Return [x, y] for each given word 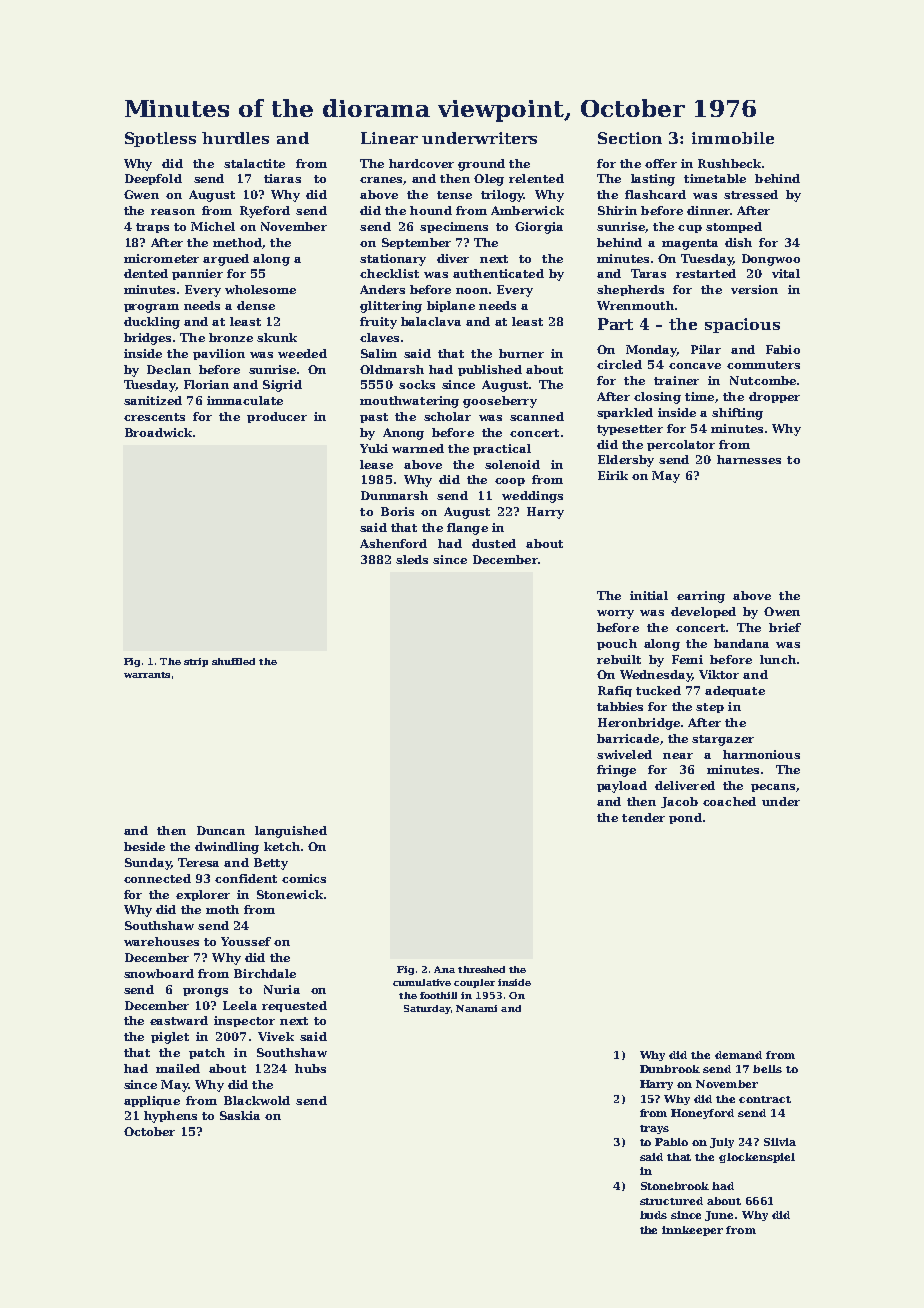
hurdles [235, 138]
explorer [203, 895]
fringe [616, 771]
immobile [733, 138]
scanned [537, 416]
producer [277, 417]
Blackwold [257, 1100]
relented [536, 178]
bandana [741, 643]
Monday [651, 351]
